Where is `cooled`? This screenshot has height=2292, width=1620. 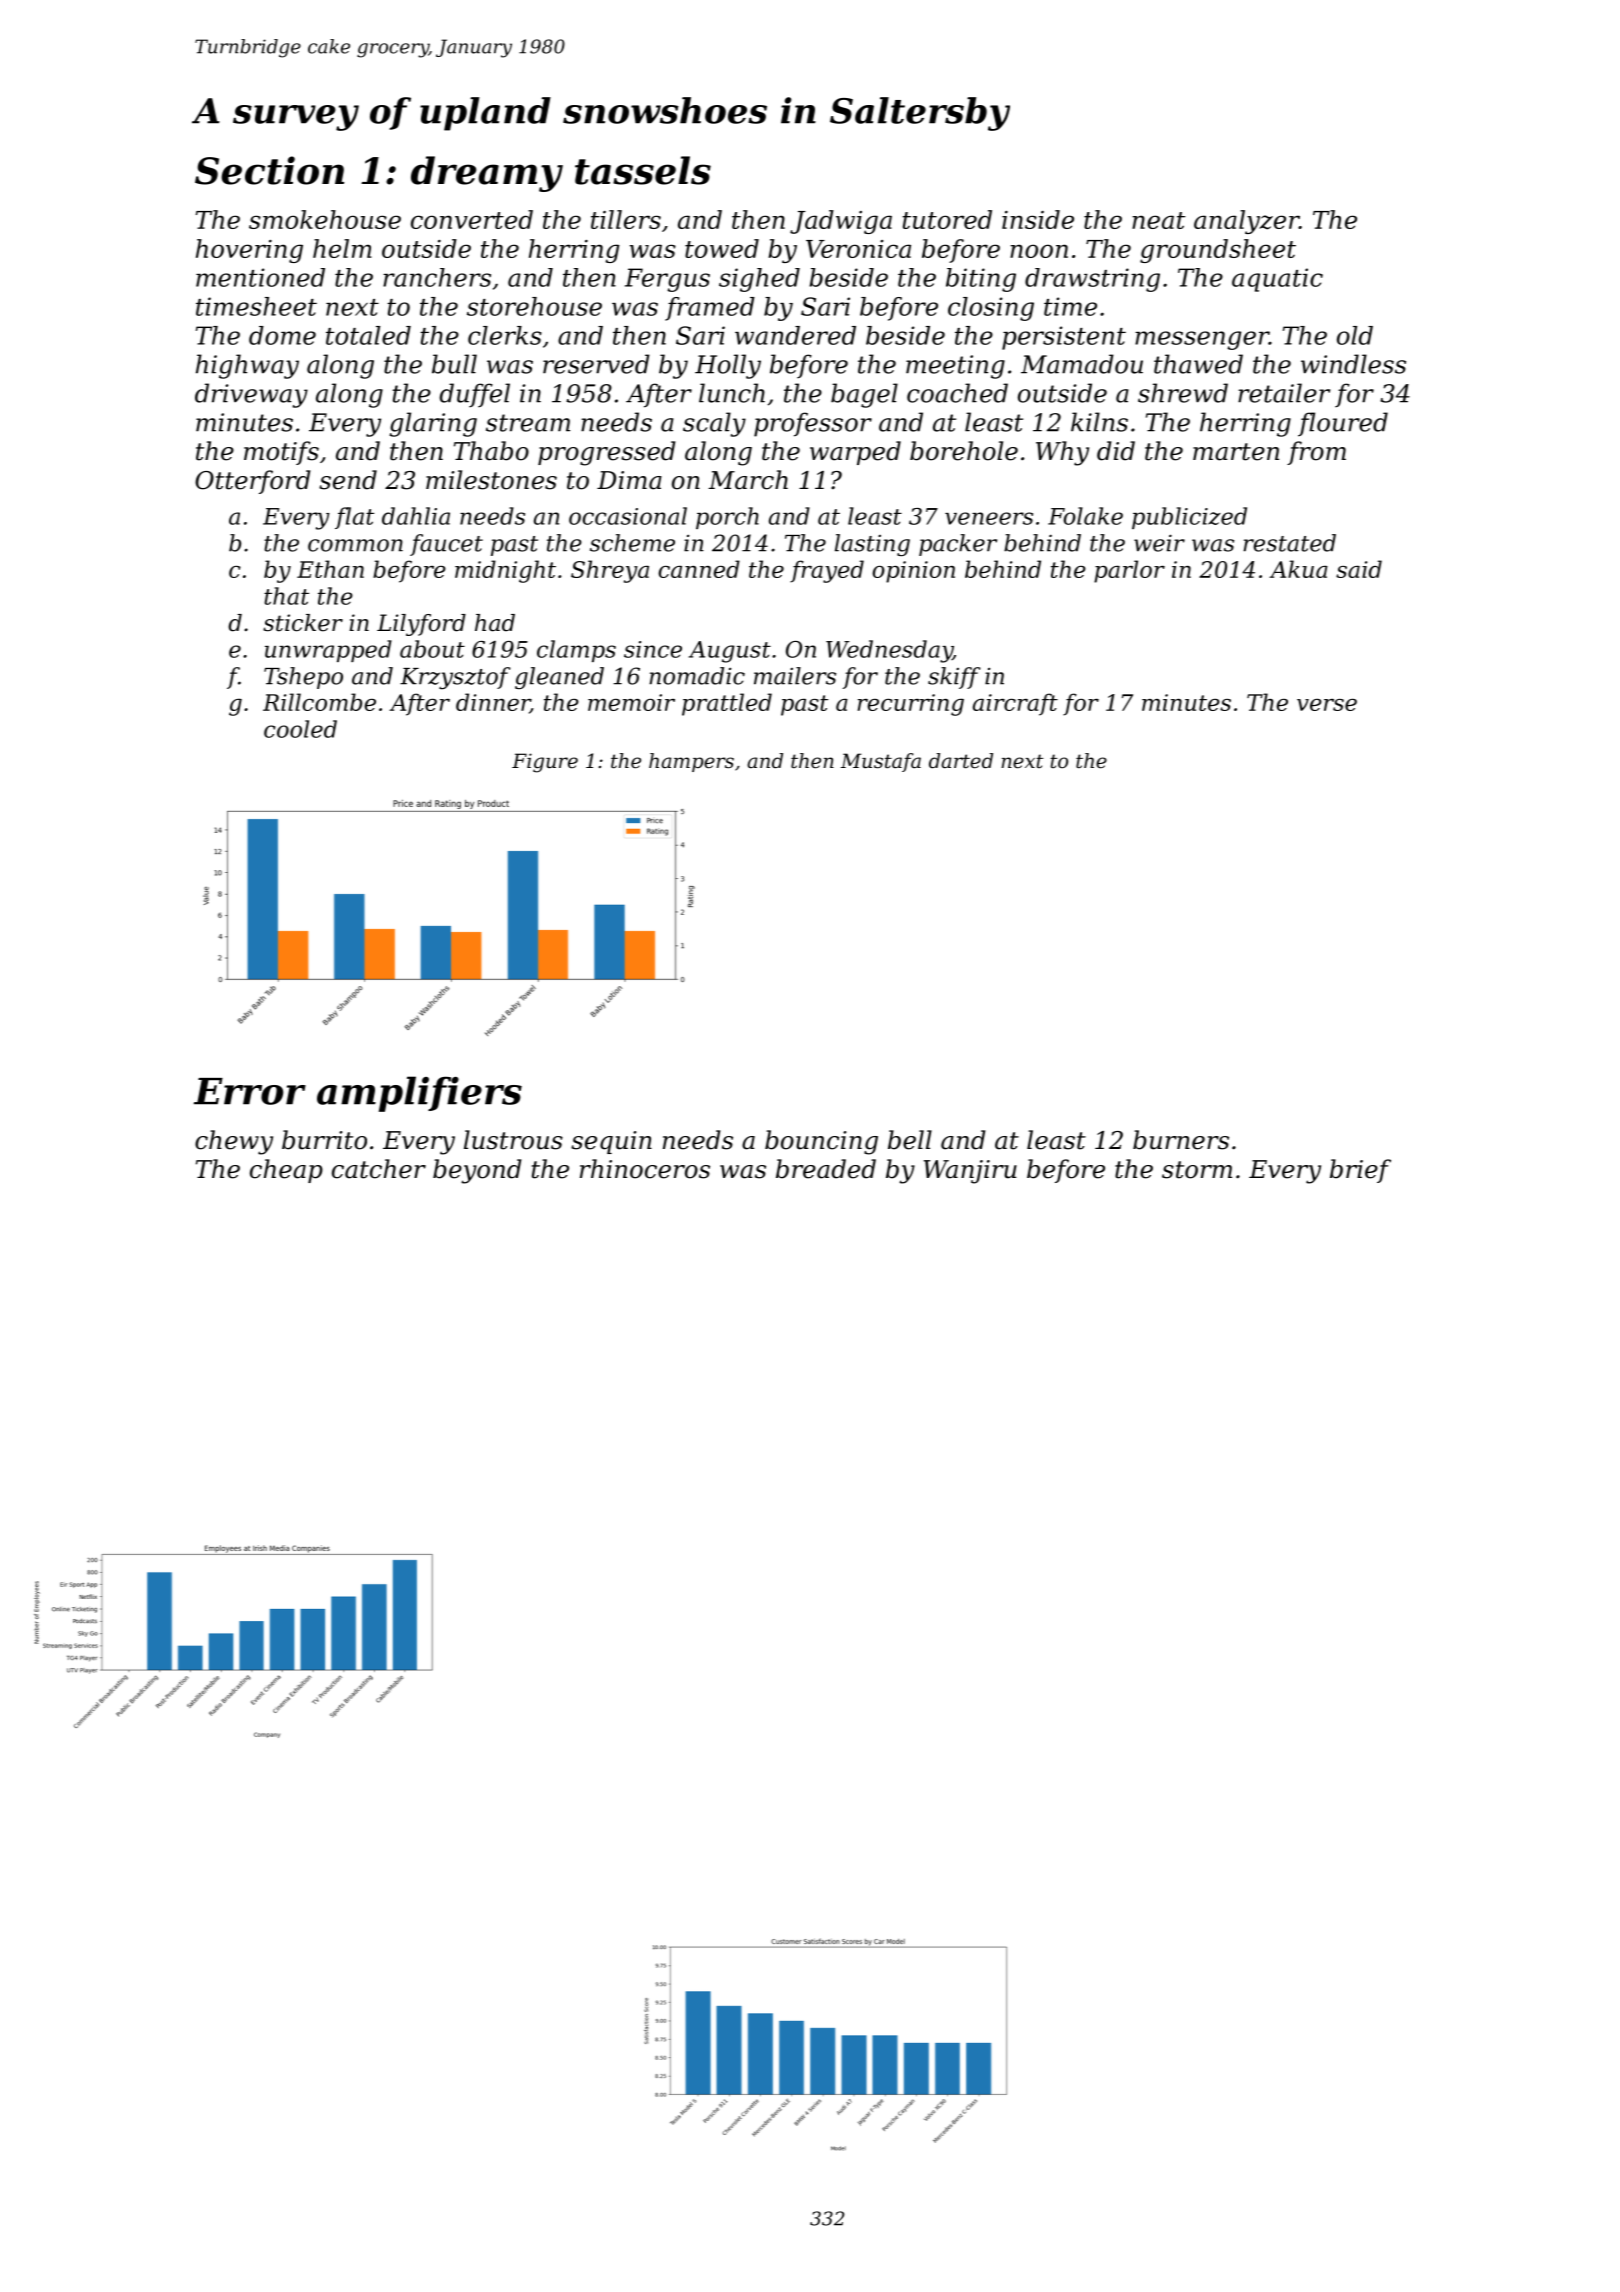 cooled is located at coordinates (300, 729).
